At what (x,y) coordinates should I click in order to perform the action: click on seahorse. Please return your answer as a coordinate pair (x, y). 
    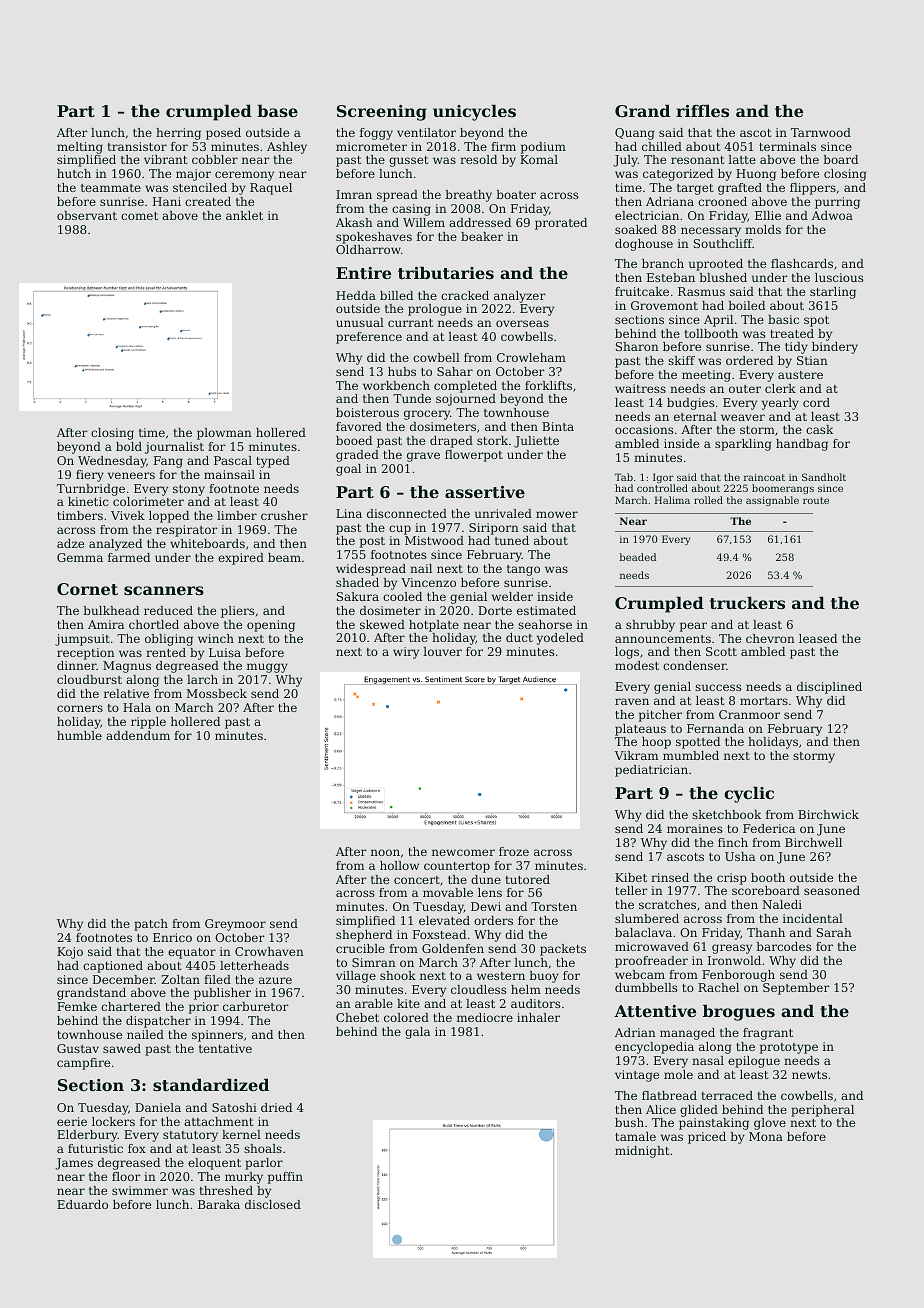
    Looking at the image, I should click on (545, 624).
